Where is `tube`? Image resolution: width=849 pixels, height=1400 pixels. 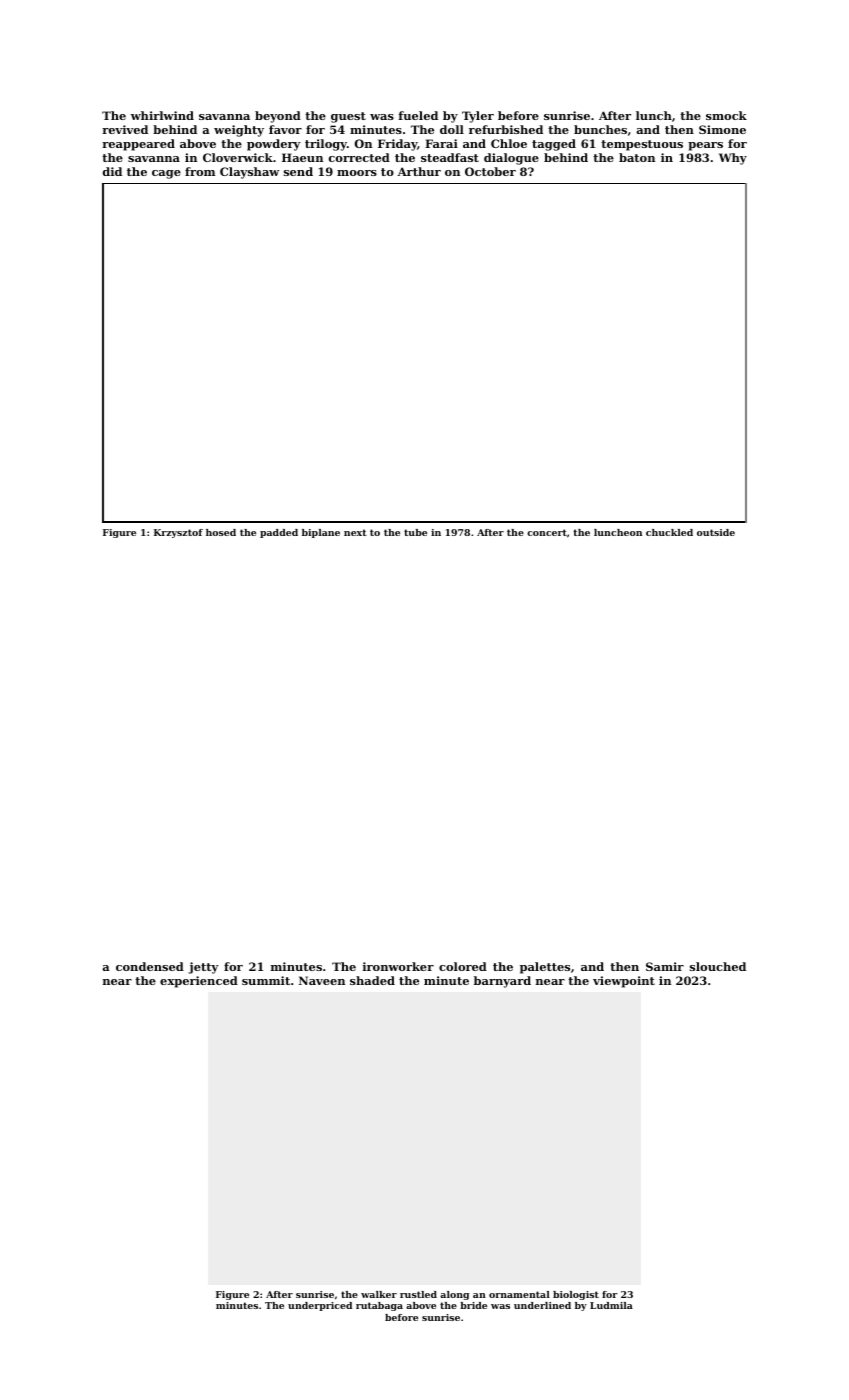
tube is located at coordinates (415, 532).
